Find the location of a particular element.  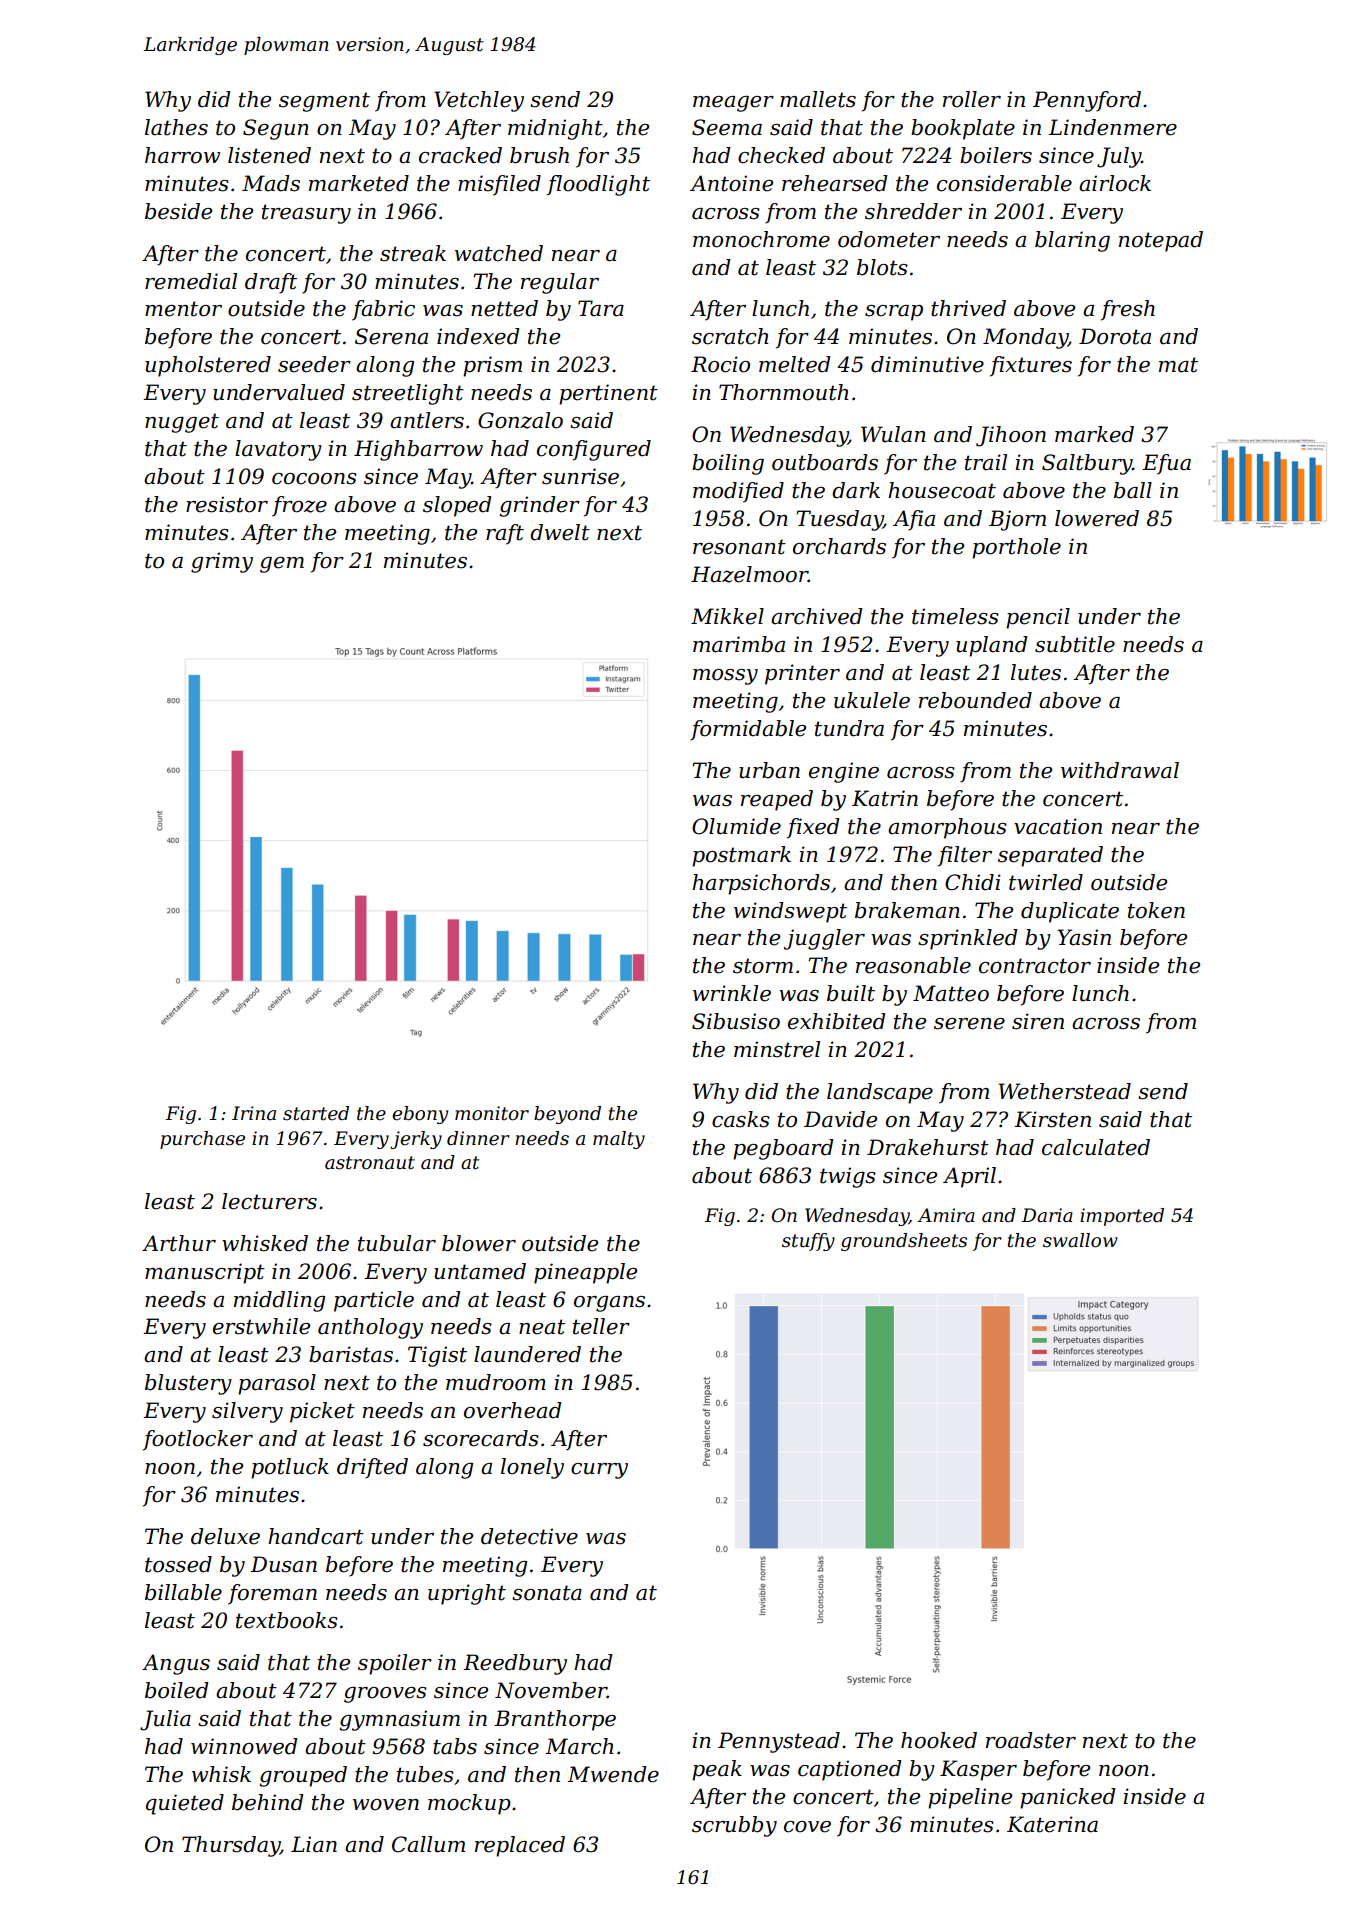

textbooks is located at coordinates (287, 1620).
